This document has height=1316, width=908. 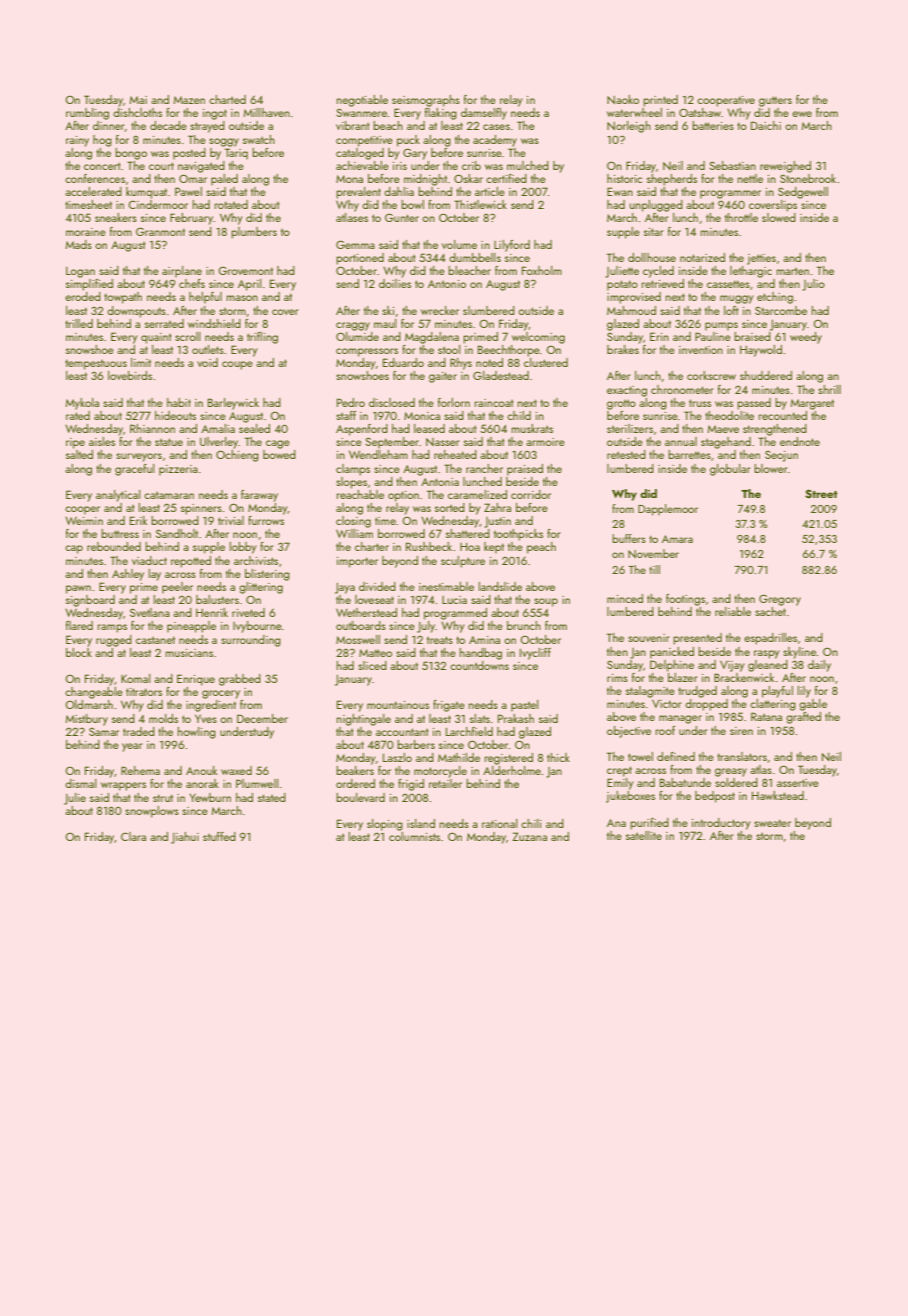 What do you see at coordinates (218, 428) in the document?
I see `Amalia` at bounding box center [218, 428].
